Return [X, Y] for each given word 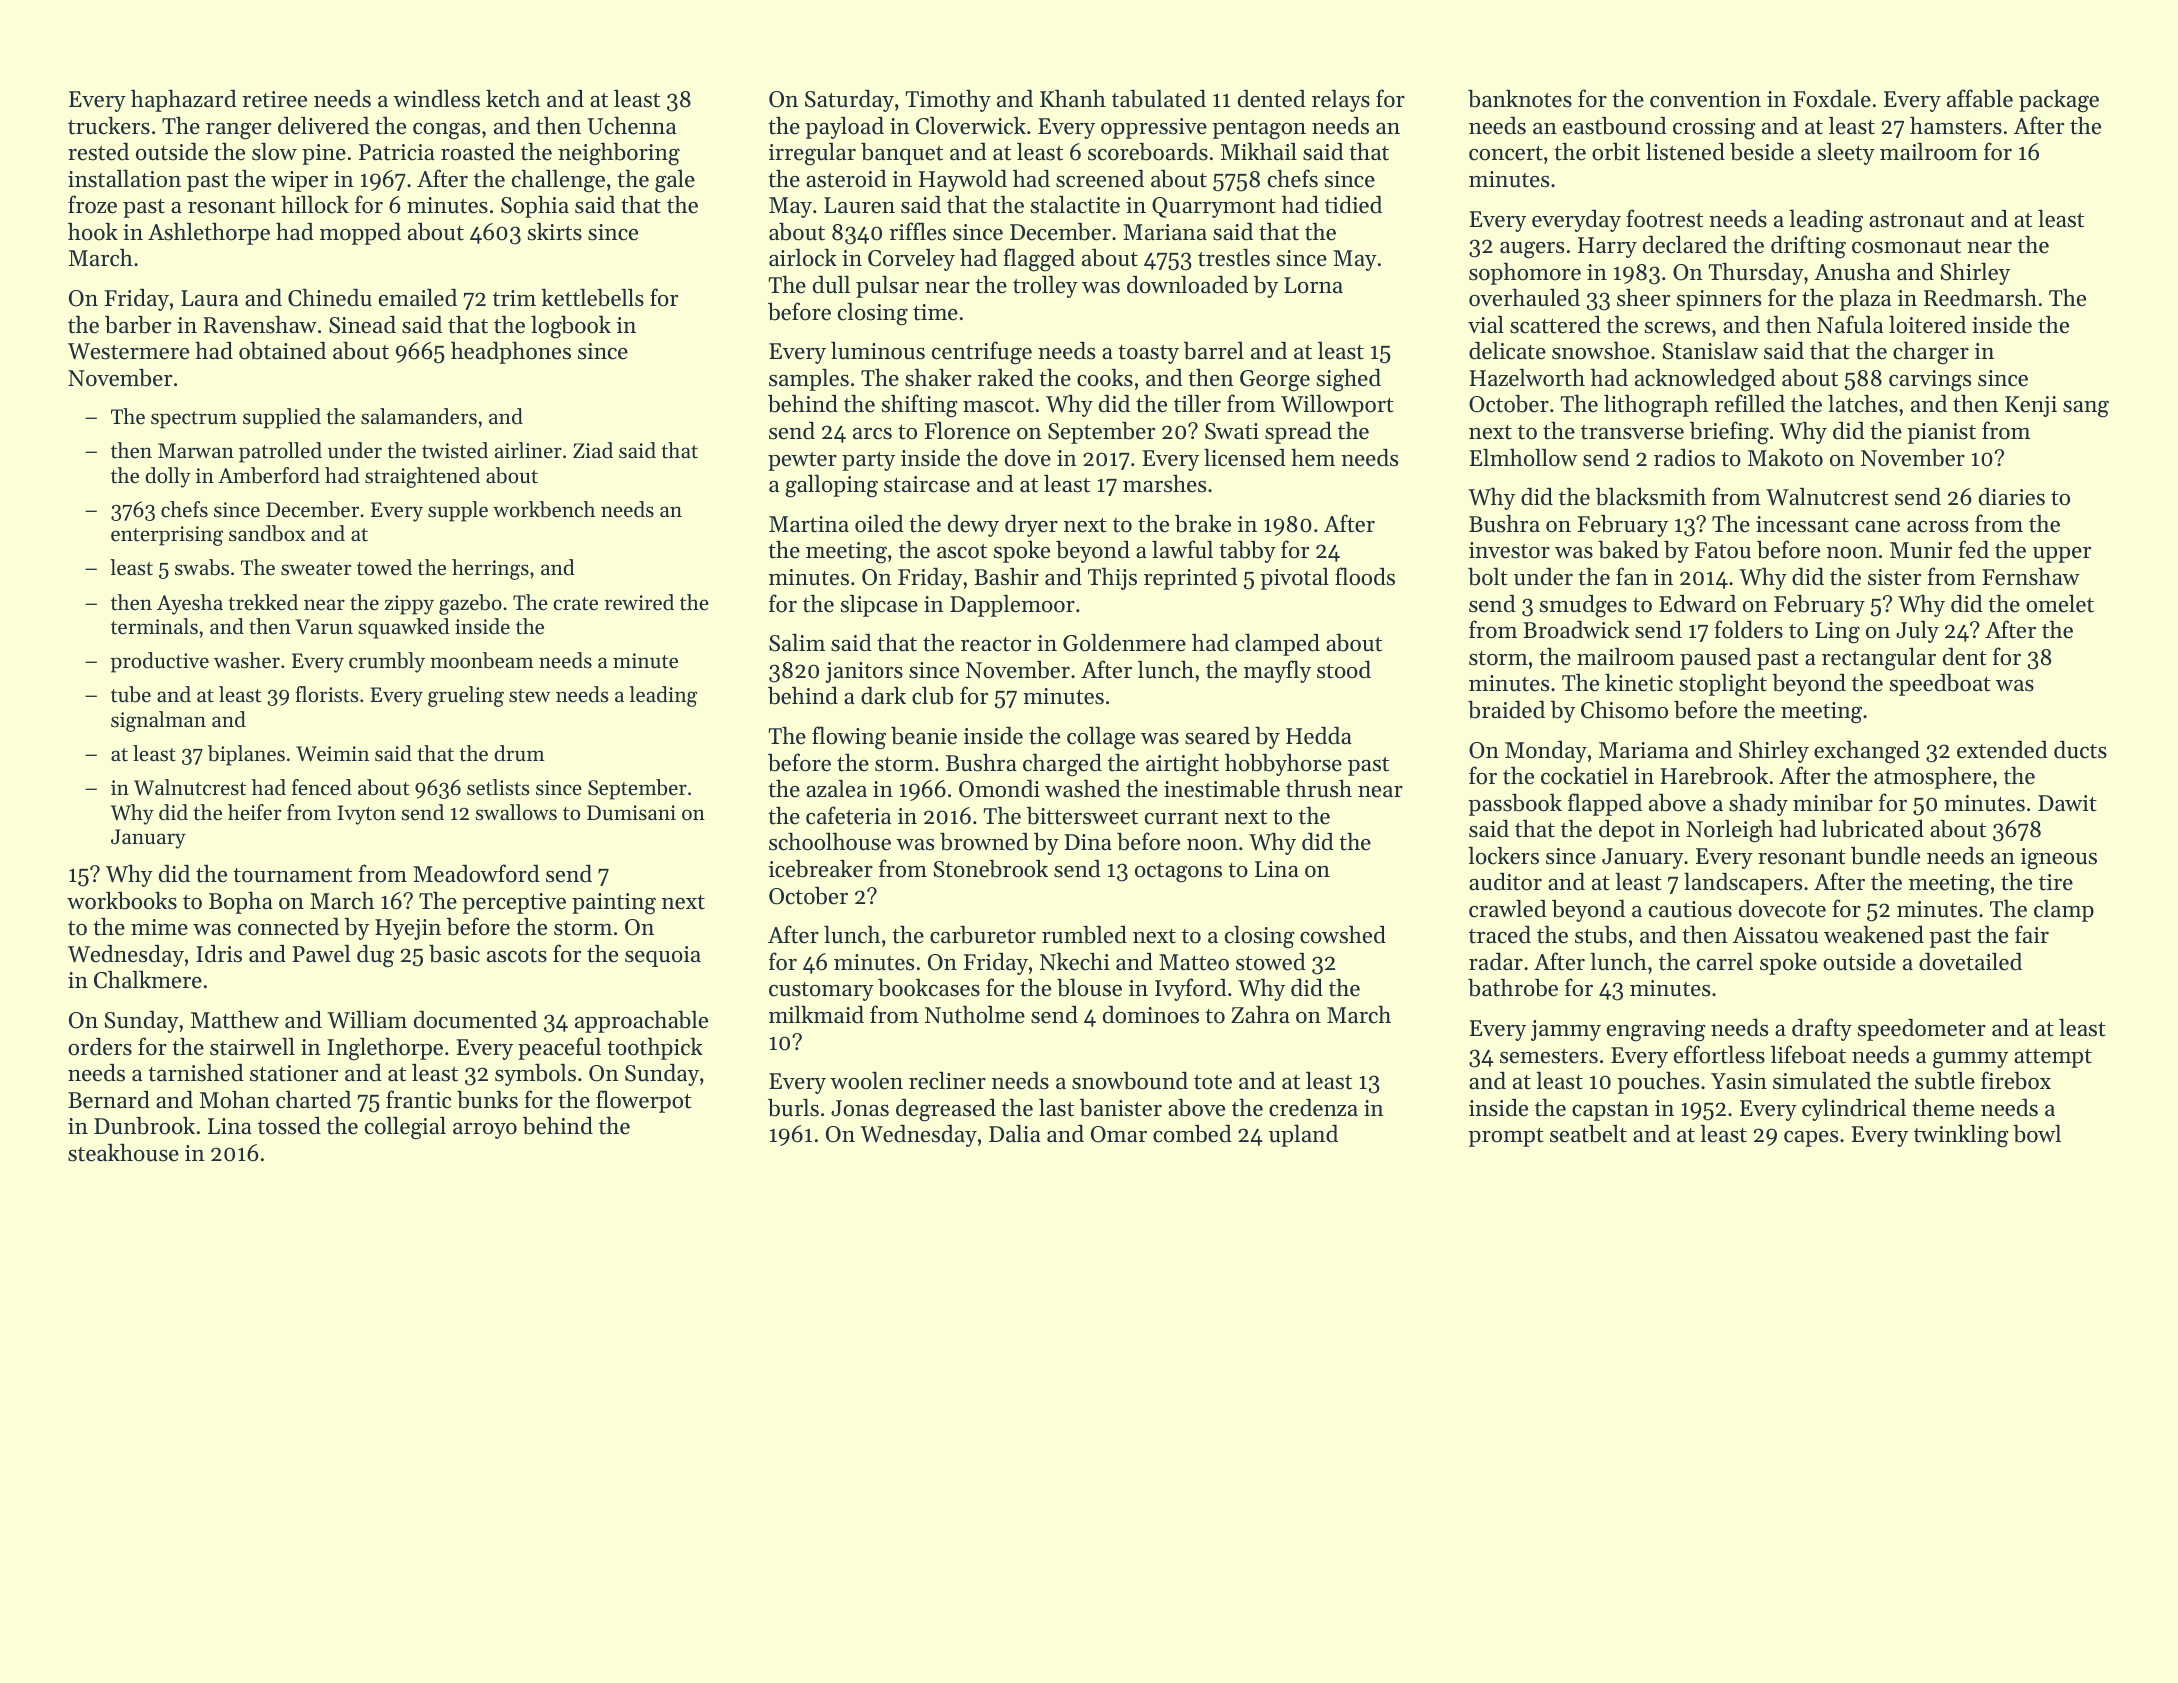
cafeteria [848, 815]
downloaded [1187, 284]
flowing [849, 738]
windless [436, 98]
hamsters [1956, 125]
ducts [2080, 749]
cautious [1690, 909]
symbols [535, 1074]
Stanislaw [1710, 350]
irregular [812, 154]
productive [159, 662]
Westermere [128, 351]
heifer [254, 812]
